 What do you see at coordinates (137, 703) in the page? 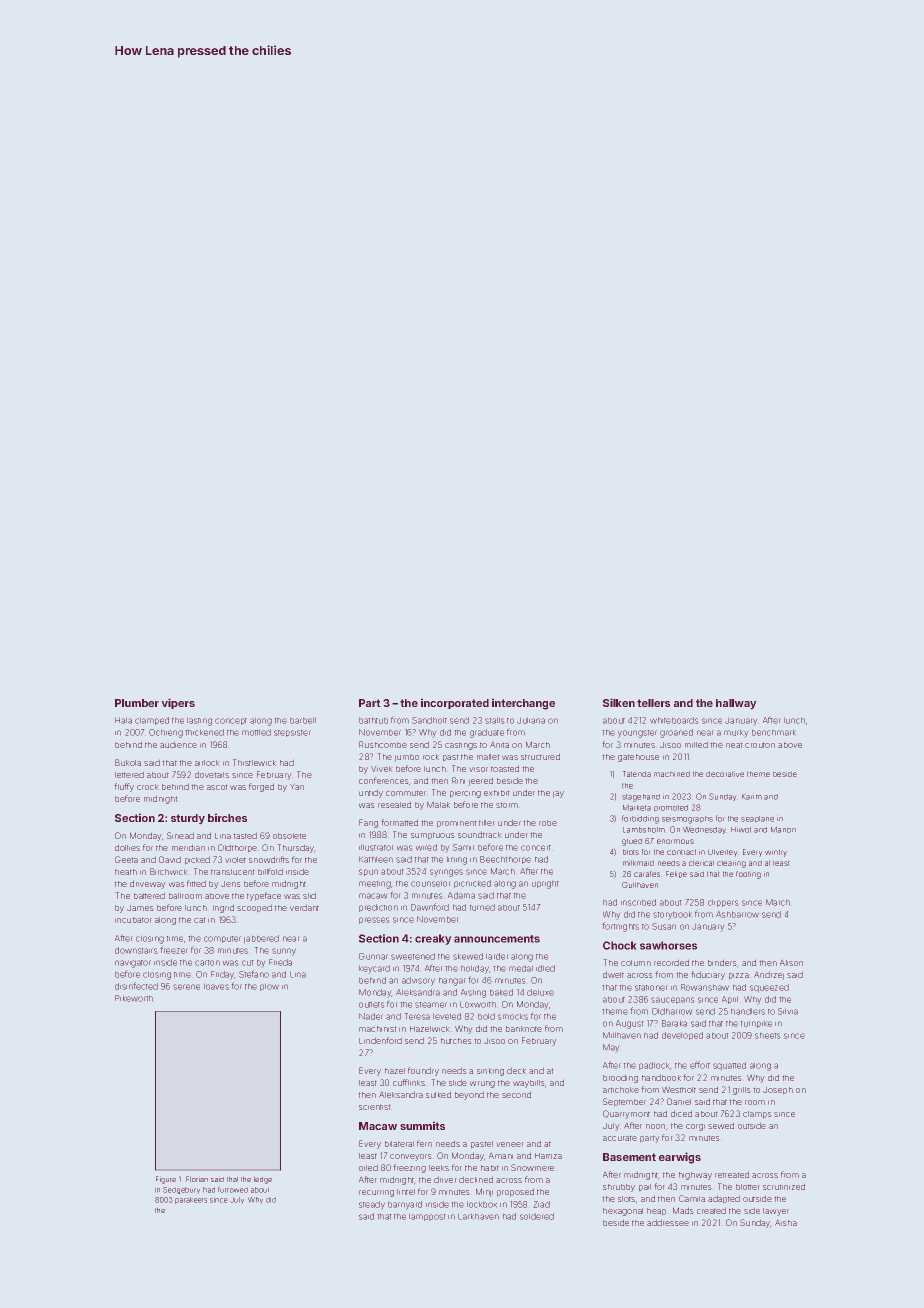
I see `Plumber` at bounding box center [137, 703].
